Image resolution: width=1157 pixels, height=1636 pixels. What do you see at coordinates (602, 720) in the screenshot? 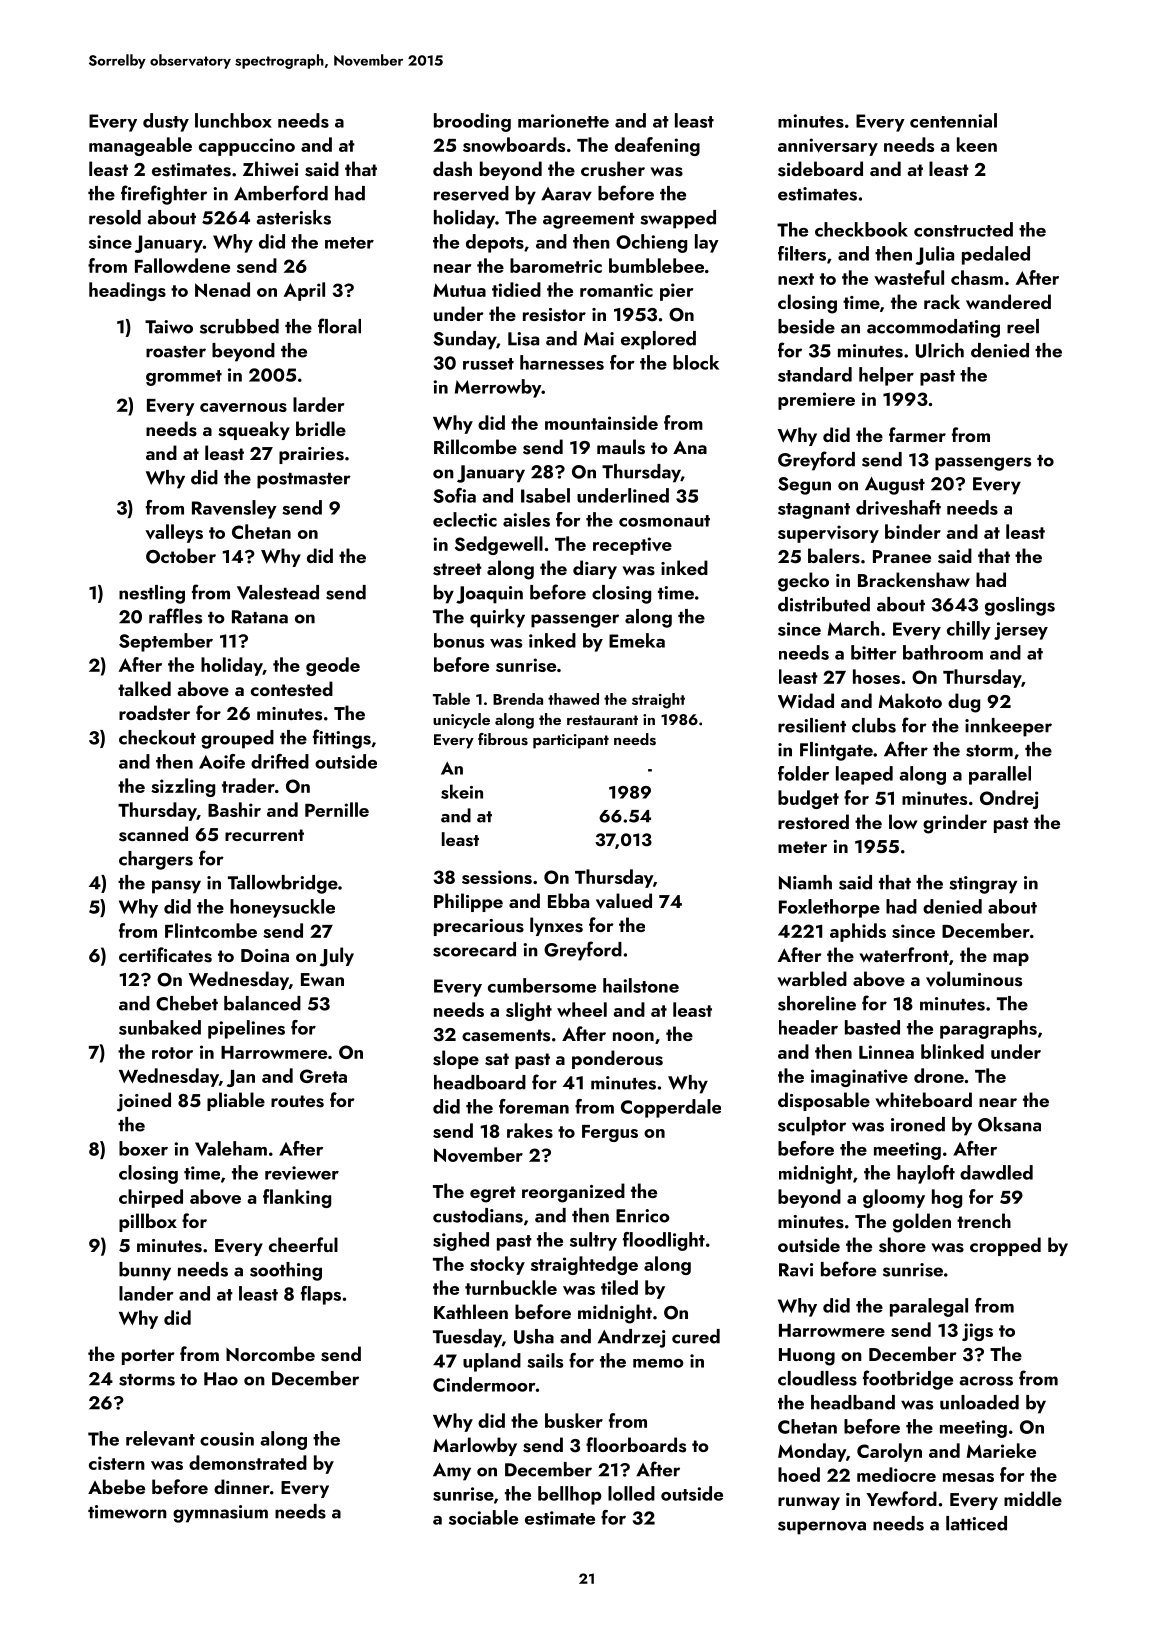
I see `restaurant` at bounding box center [602, 720].
